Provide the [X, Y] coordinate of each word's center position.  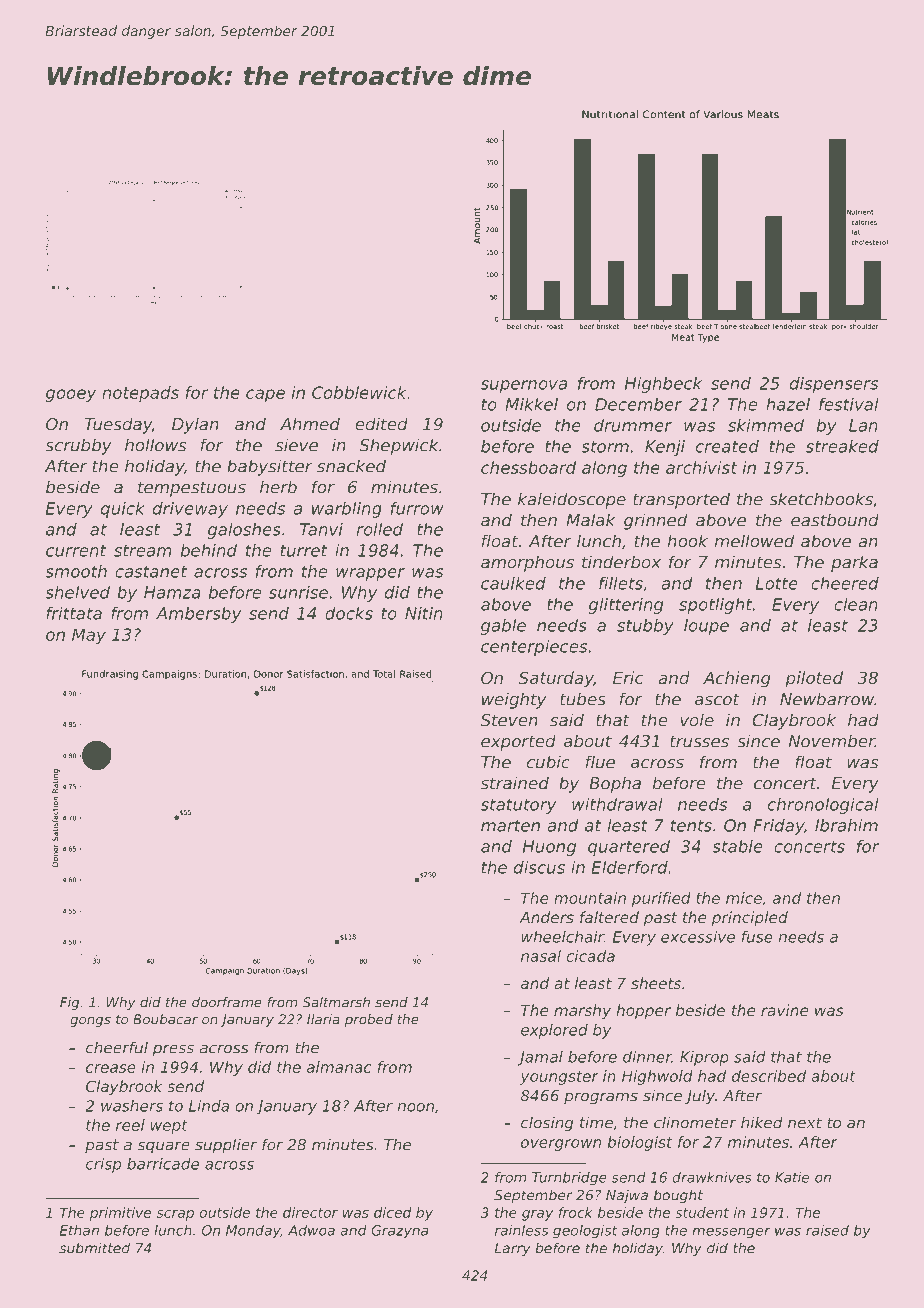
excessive [698, 937]
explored [554, 1031]
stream [143, 551]
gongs [90, 1021]
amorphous [527, 563]
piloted [814, 679]
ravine [784, 1010]
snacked [351, 466]
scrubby [78, 446]
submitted [94, 1248]
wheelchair [562, 937]
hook [687, 541]
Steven [509, 720]
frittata [74, 613]
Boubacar [165, 1019]
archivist [701, 467]
